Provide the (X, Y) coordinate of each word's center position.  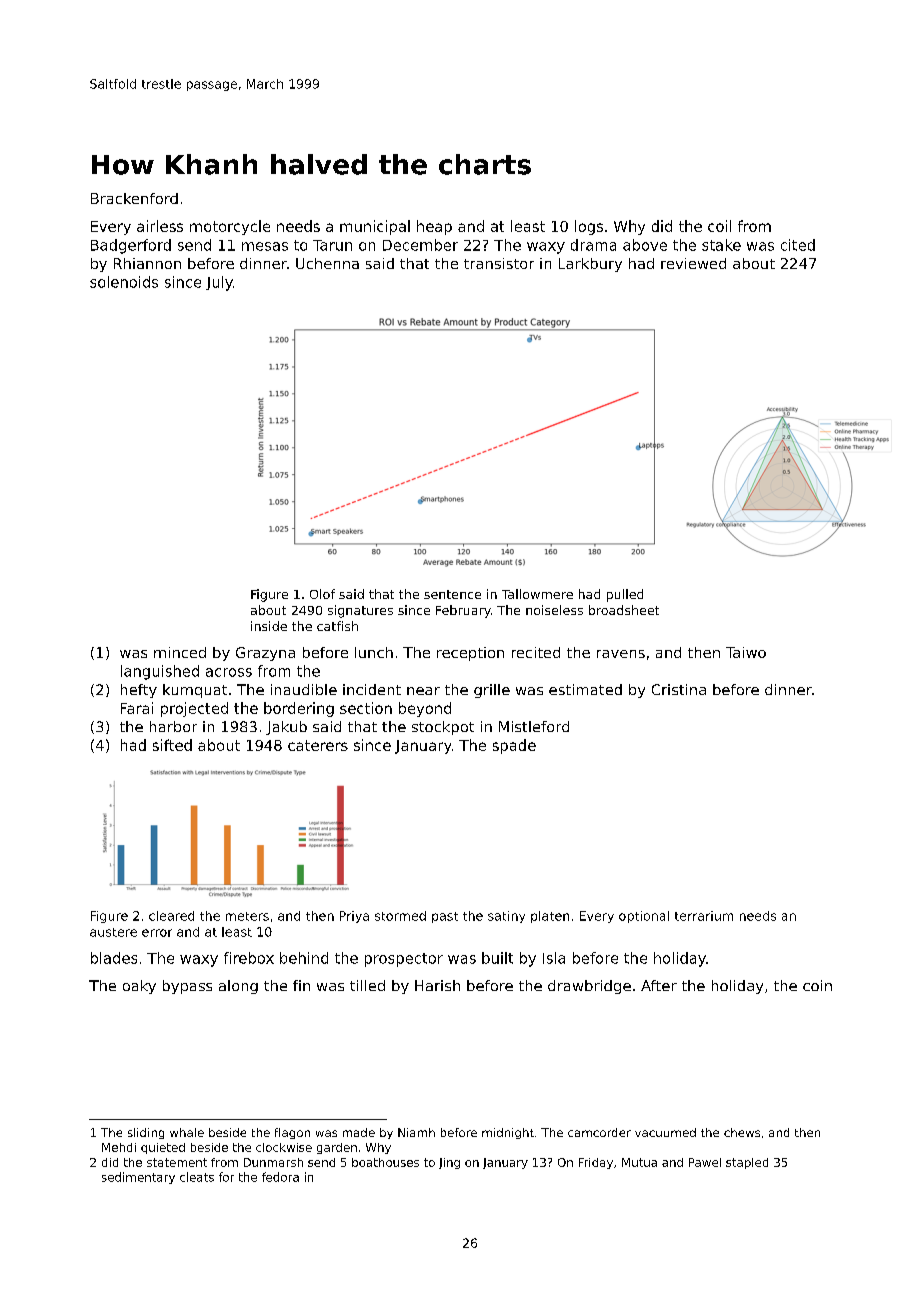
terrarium (704, 916)
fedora (280, 1177)
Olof (322, 594)
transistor (499, 263)
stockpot (443, 728)
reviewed (693, 263)
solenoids (124, 282)
